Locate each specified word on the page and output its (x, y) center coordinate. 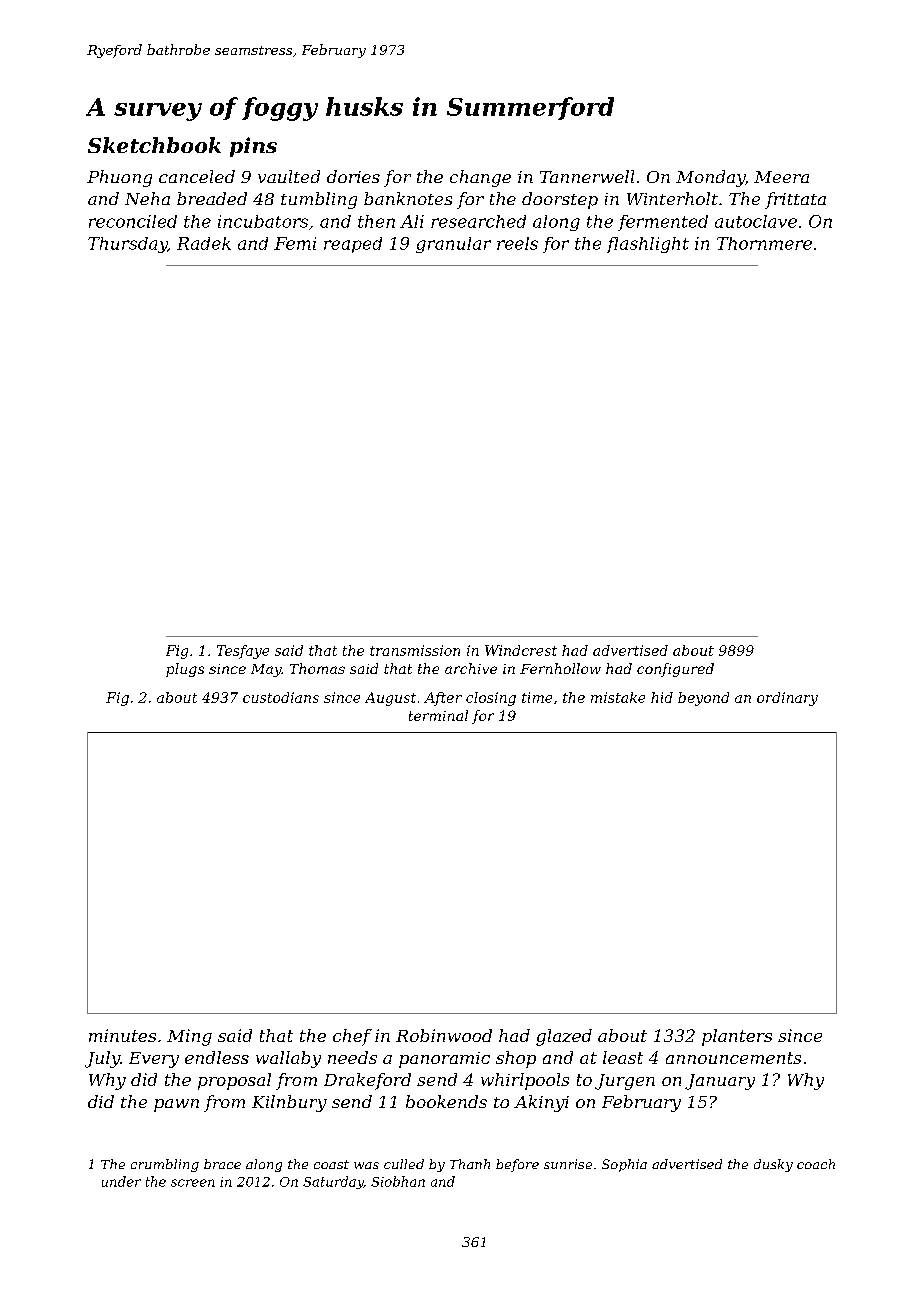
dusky (773, 1165)
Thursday (128, 245)
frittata (795, 200)
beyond (703, 699)
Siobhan (398, 1181)
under (121, 1181)
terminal (438, 715)
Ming (189, 1037)
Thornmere (764, 243)
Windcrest (521, 650)
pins (253, 147)
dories (353, 176)
